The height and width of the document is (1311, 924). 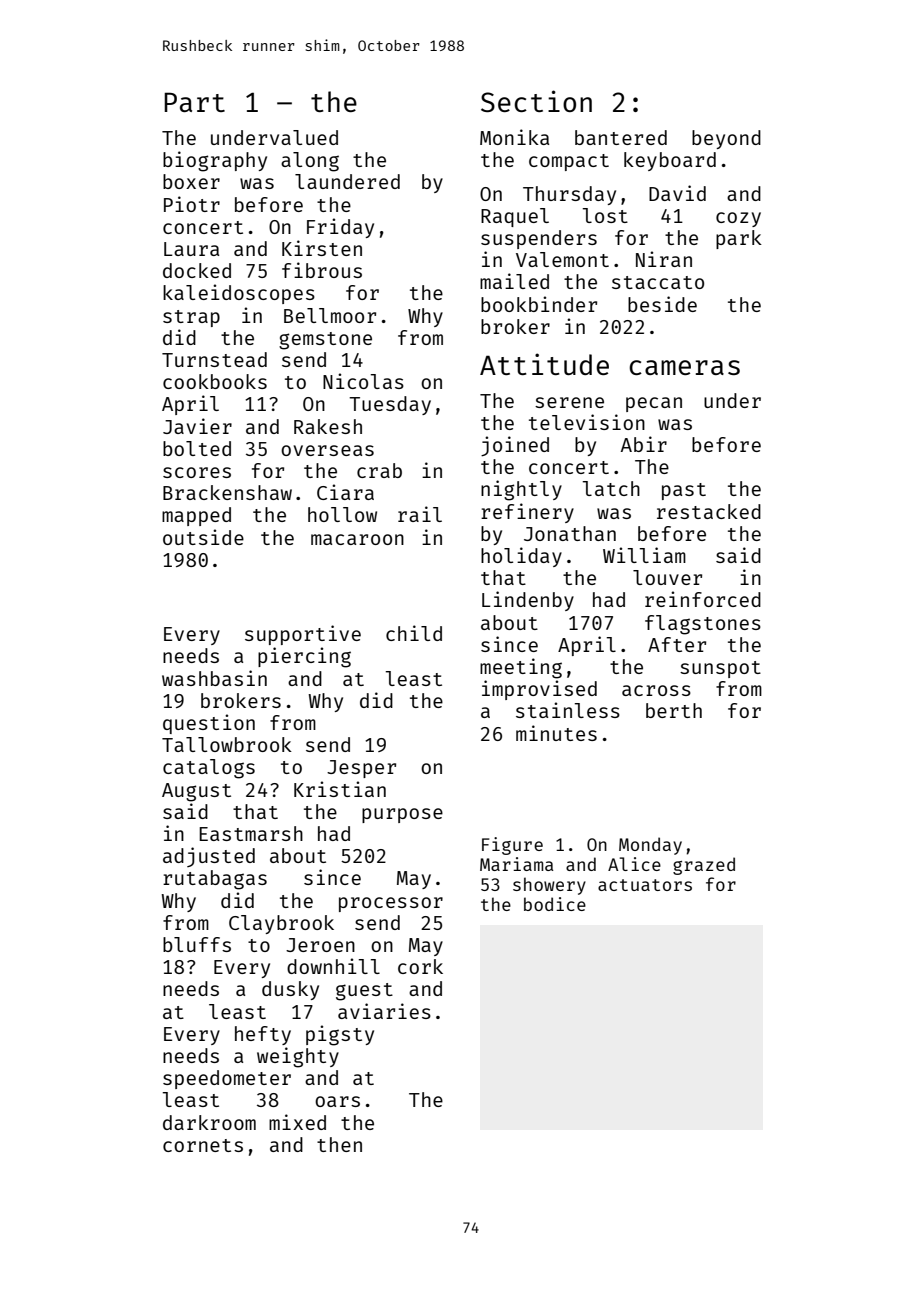 What do you see at coordinates (215, 880) in the document?
I see `rutabagas` at bounding box center [215, 880].
